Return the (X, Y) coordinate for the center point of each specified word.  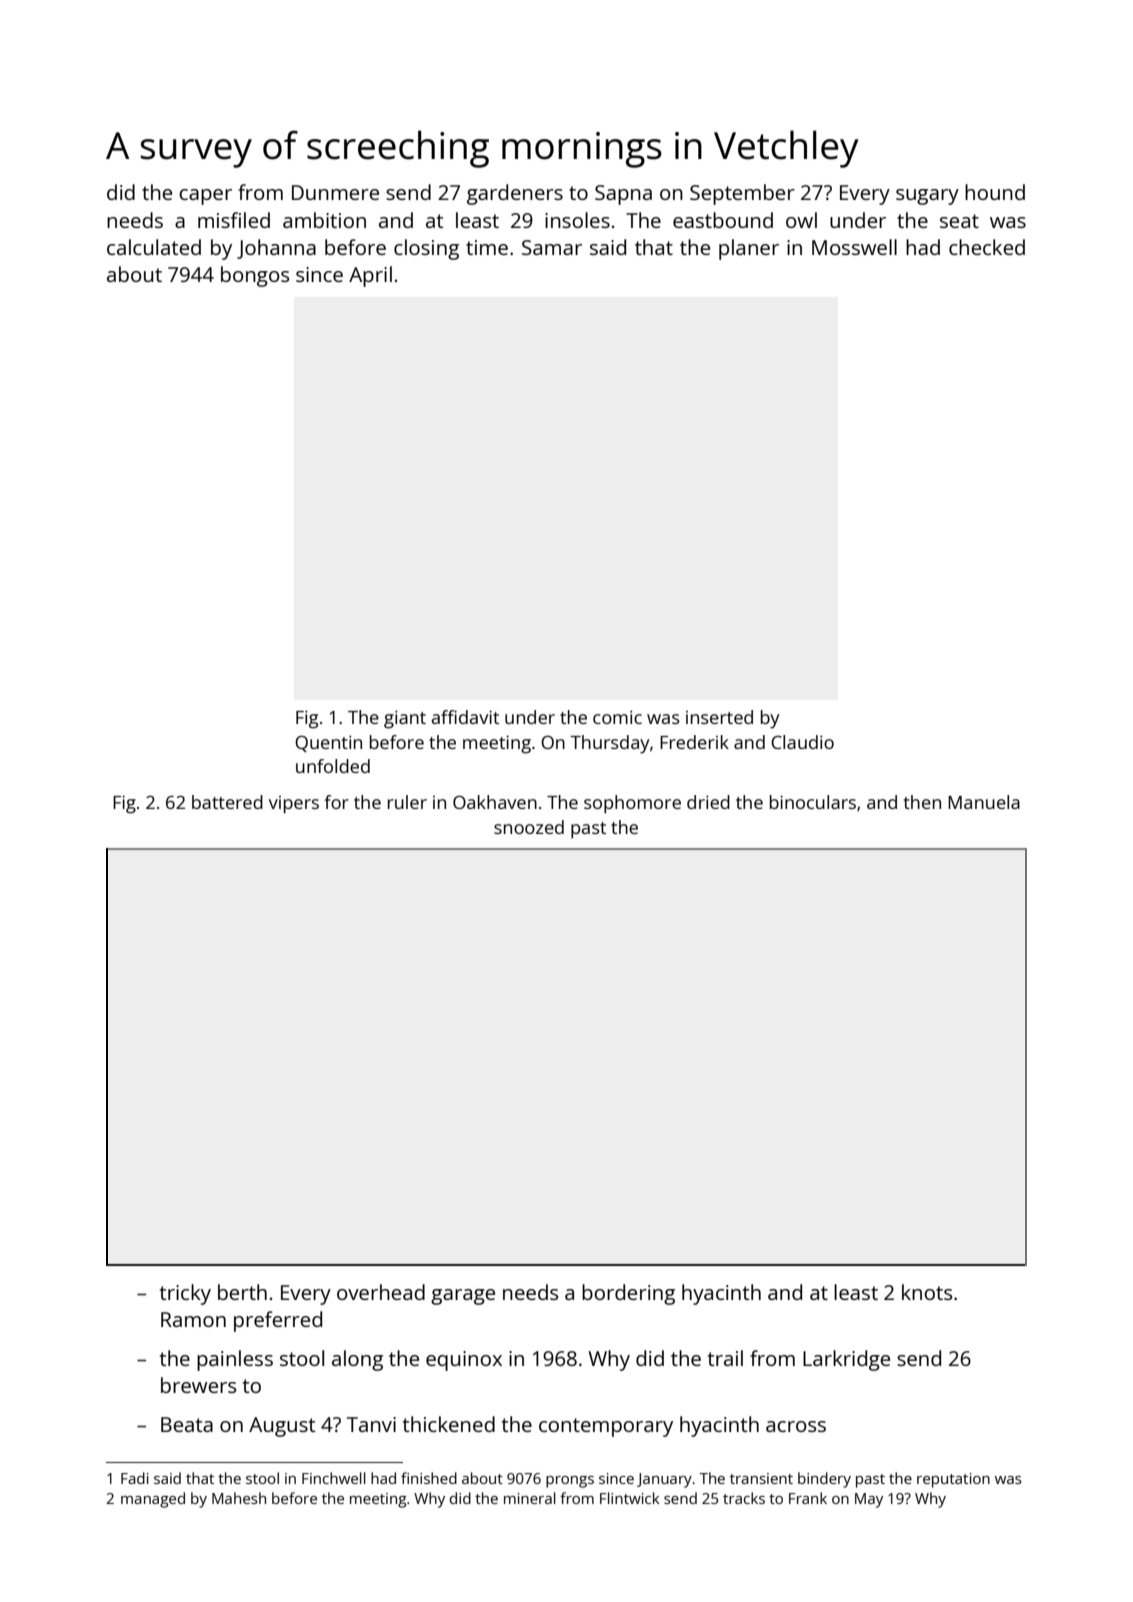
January (664, 1480)
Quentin (328, 743)
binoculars (813, 802)
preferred (278, 1321)
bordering (628, 1294)
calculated (154, 247)
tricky (185, 1294)
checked (987, 247)
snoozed (529, 827)
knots (927, 1292)
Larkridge (846, 1360)
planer (749, 249)
